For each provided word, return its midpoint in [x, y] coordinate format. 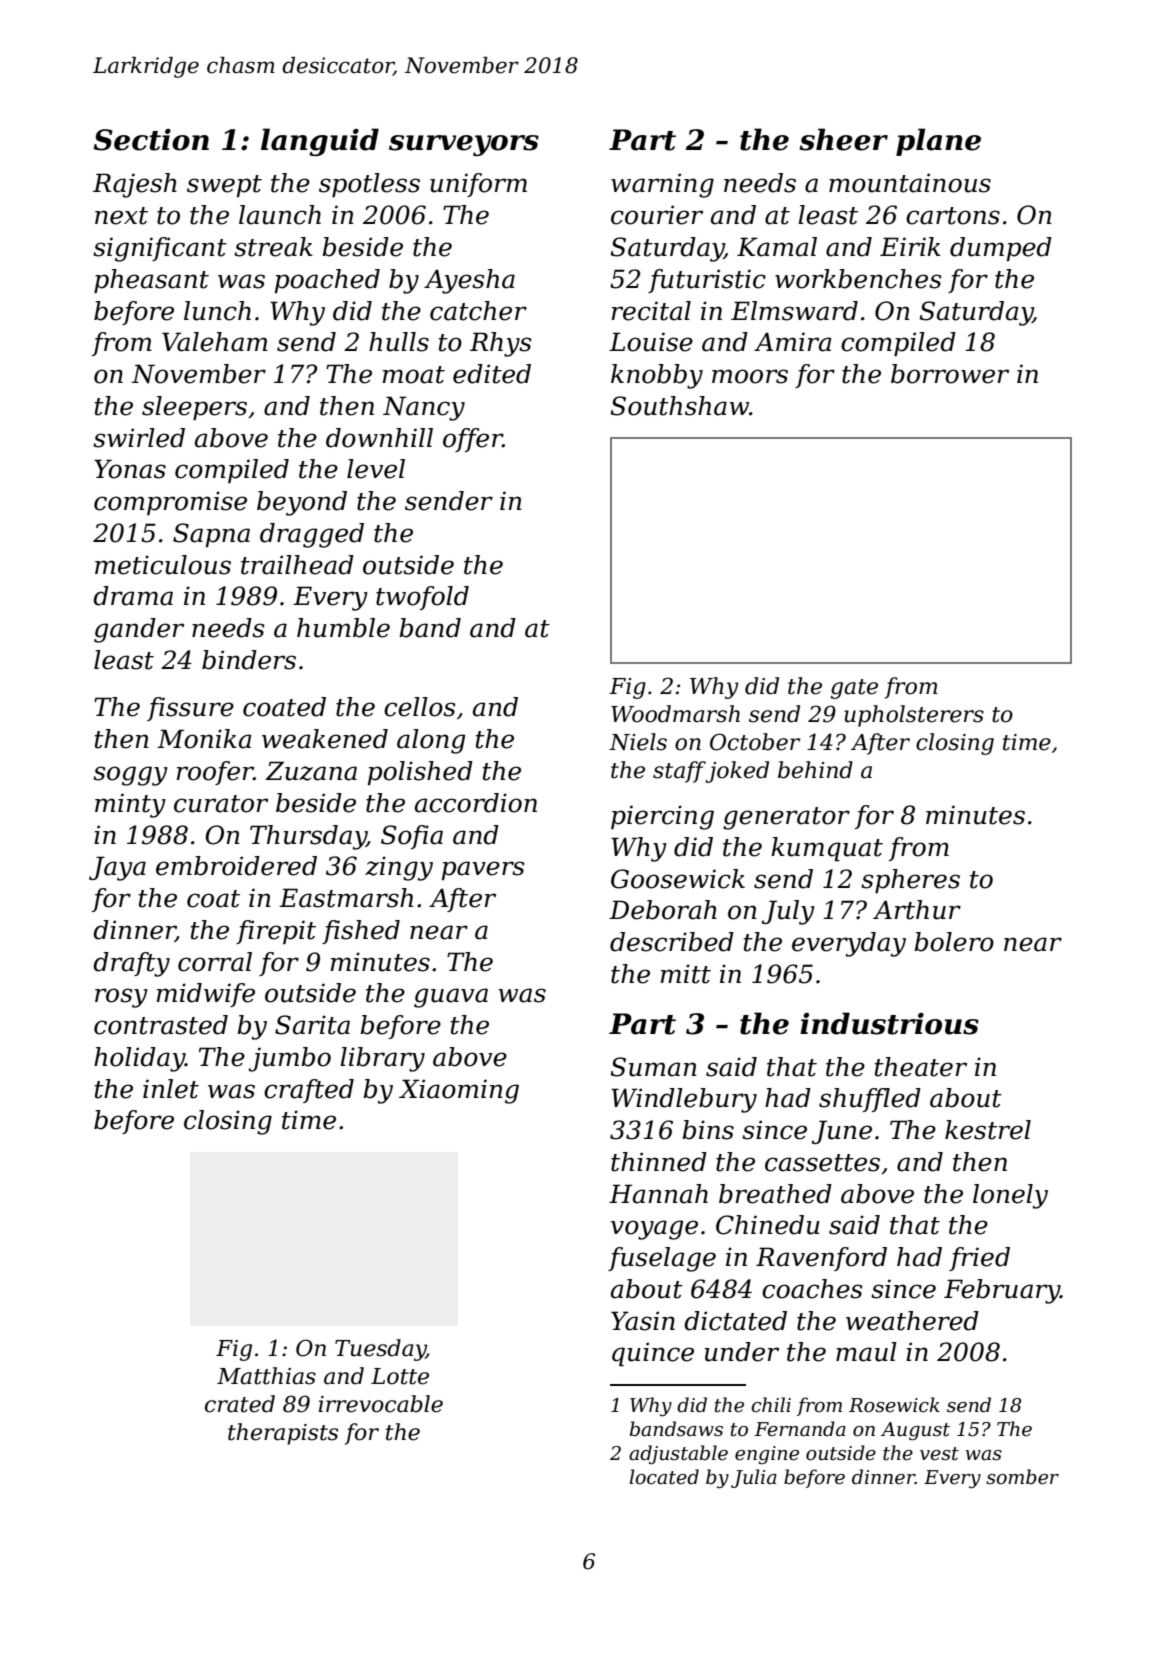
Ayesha [469, 281]
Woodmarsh [675, 714]
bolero [954, 942]
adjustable [678, 1454]
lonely [1010, 1196]
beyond [302, 503]
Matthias [266, 1376]
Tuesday [380, 1350]
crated [240, 1404]
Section [151, 140]
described [672, 942]
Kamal [777, 247]
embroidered [236, 866]
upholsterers [914, 716]
